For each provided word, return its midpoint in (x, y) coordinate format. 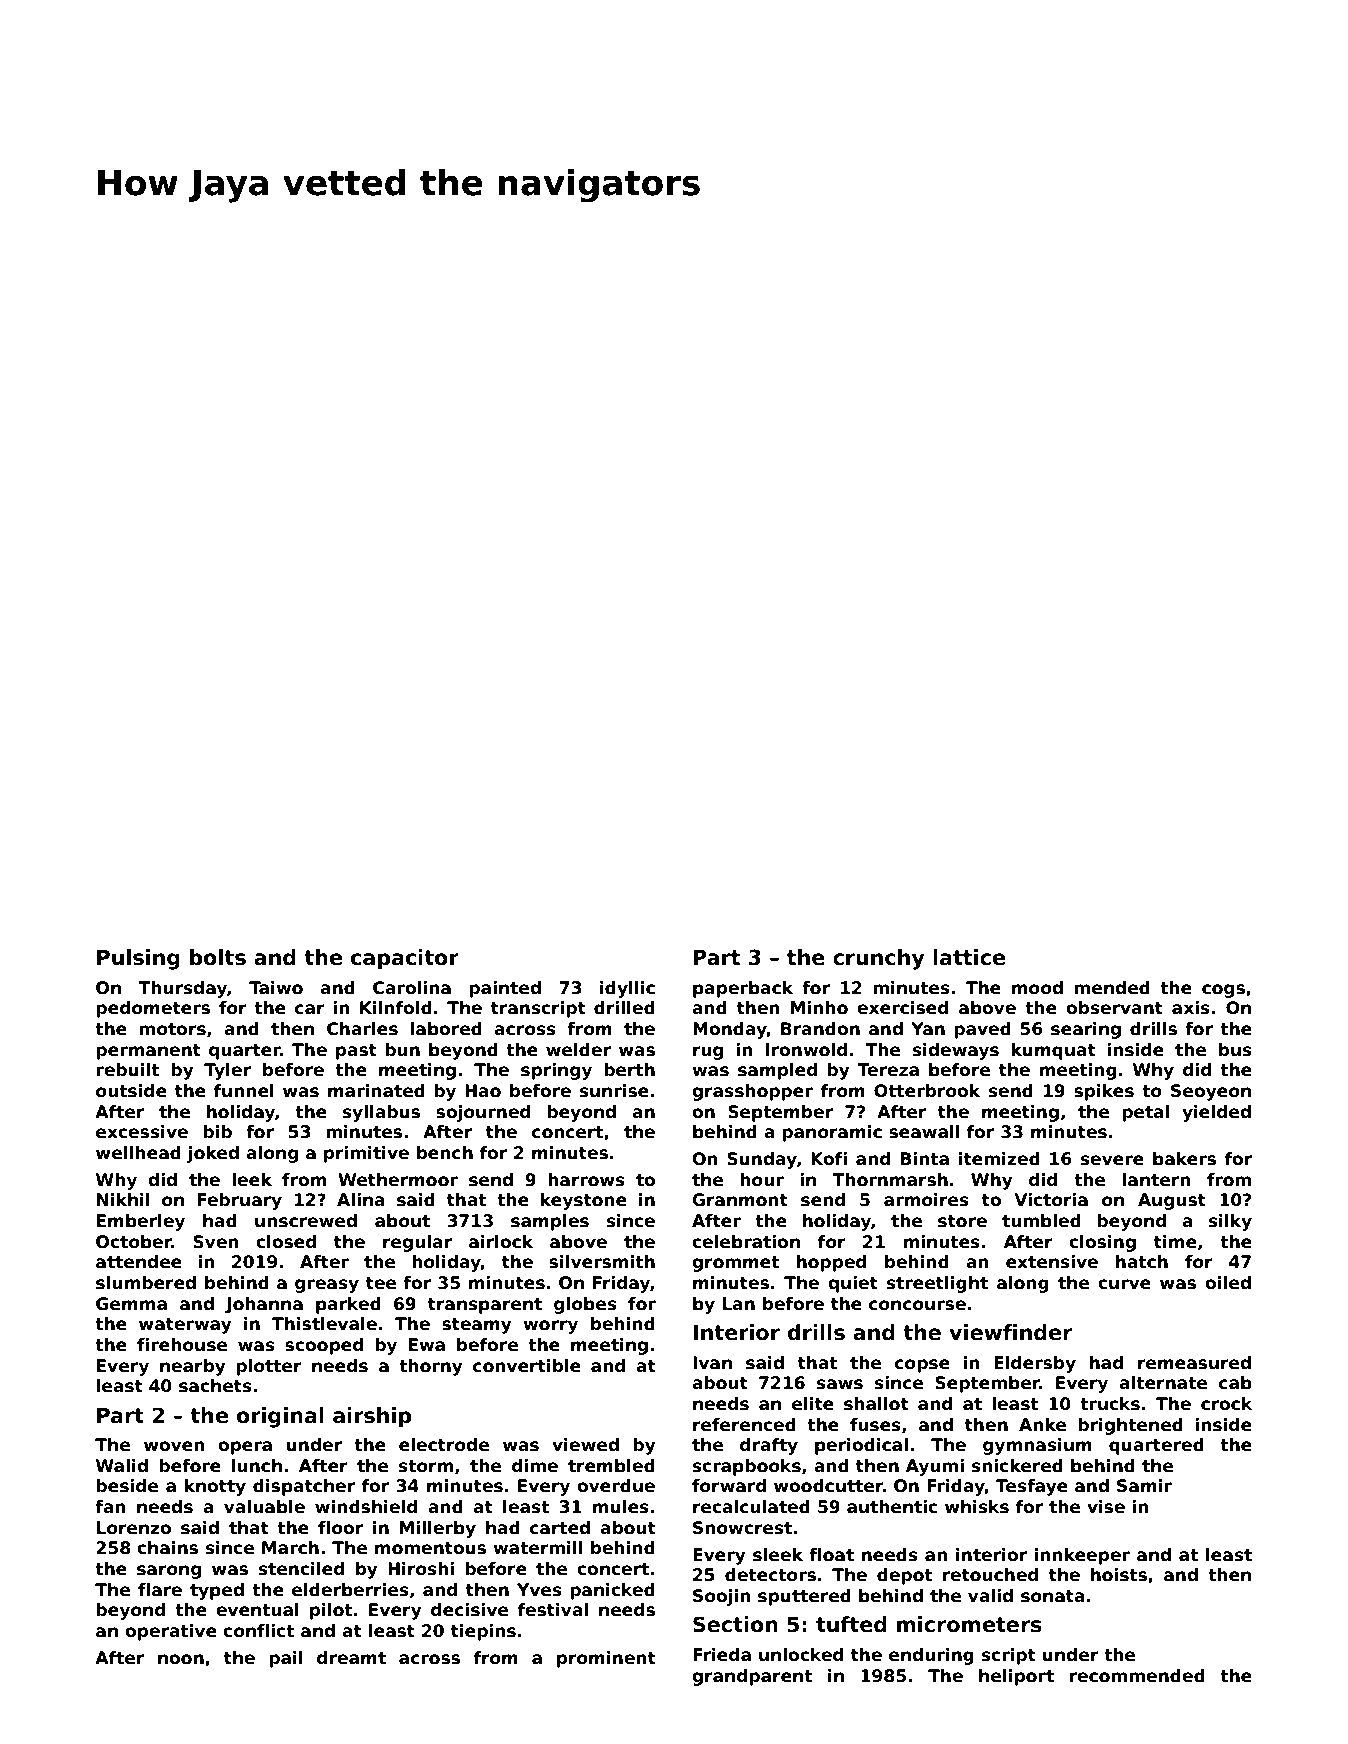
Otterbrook (927, 1091)
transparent (485, 1306)
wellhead (138, 1153)
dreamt (351, 1658)
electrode (444, 1445)
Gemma (131, 1304)
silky (1230, 1222)
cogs (1223, 991)
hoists (1119, 1575)
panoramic (832, 1133)
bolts (218, 957)
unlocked (801, 1655)
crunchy (878, 959)
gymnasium (1037, 1446)
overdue (616, 1486)
